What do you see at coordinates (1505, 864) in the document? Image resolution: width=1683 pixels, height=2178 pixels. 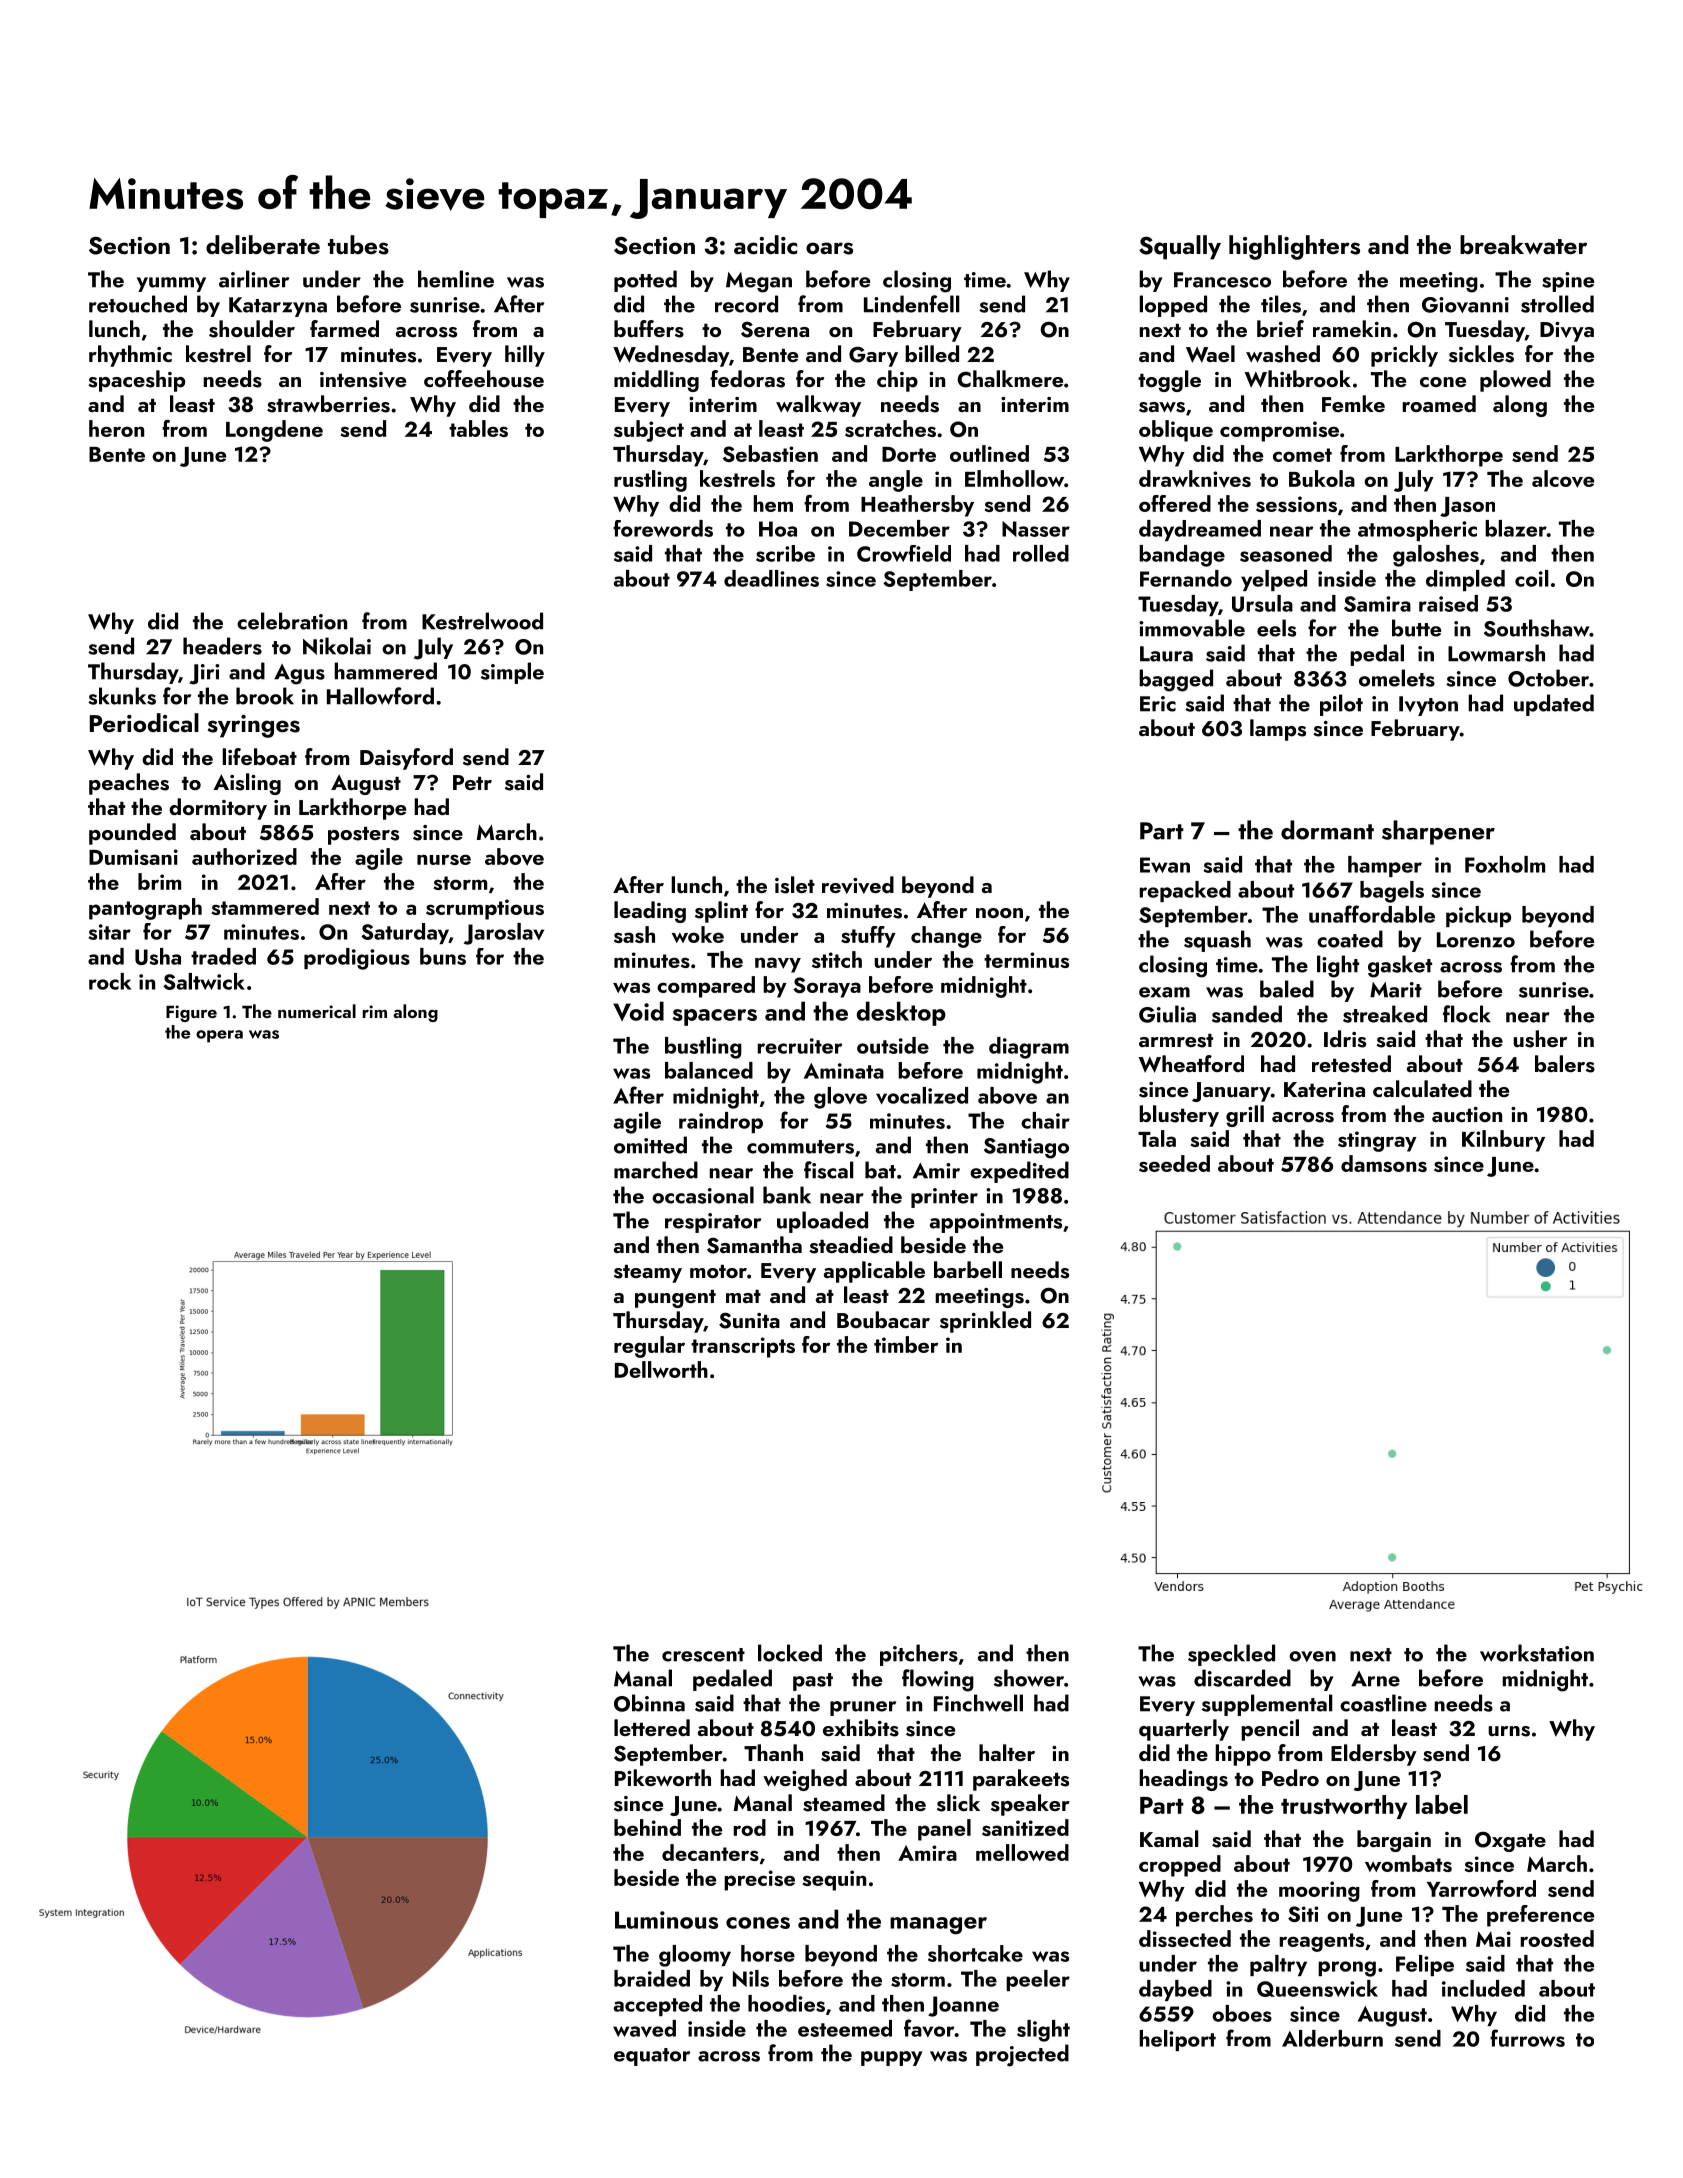 I see `Foxholm` at bounding box center [1505, 864].
